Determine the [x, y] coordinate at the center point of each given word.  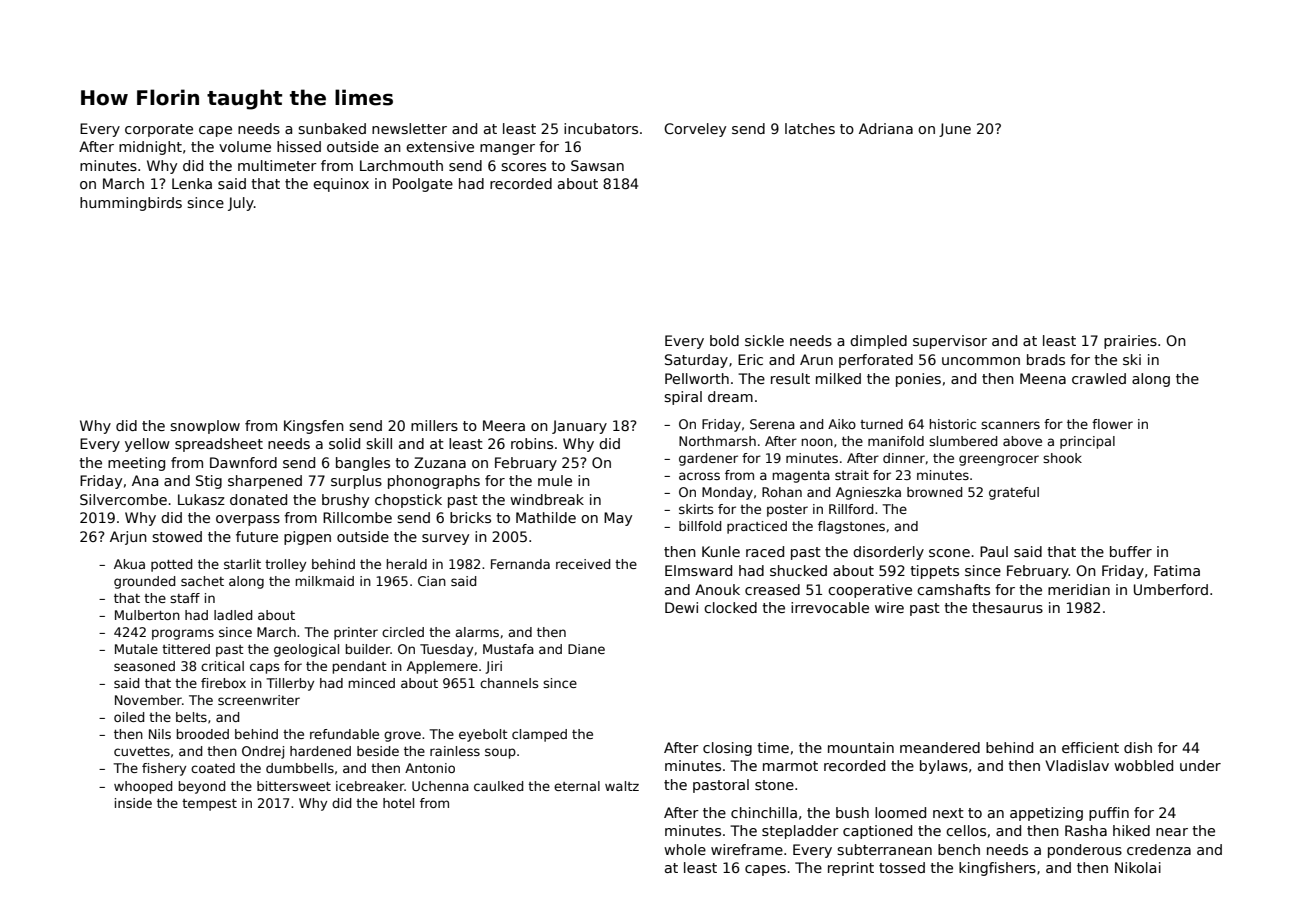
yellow [147, 445]
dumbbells [300, 768]
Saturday [696, 361]
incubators [601, 128]
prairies [1130, 342]
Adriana [886, 128]
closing [727, 749]
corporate [159, 130]
